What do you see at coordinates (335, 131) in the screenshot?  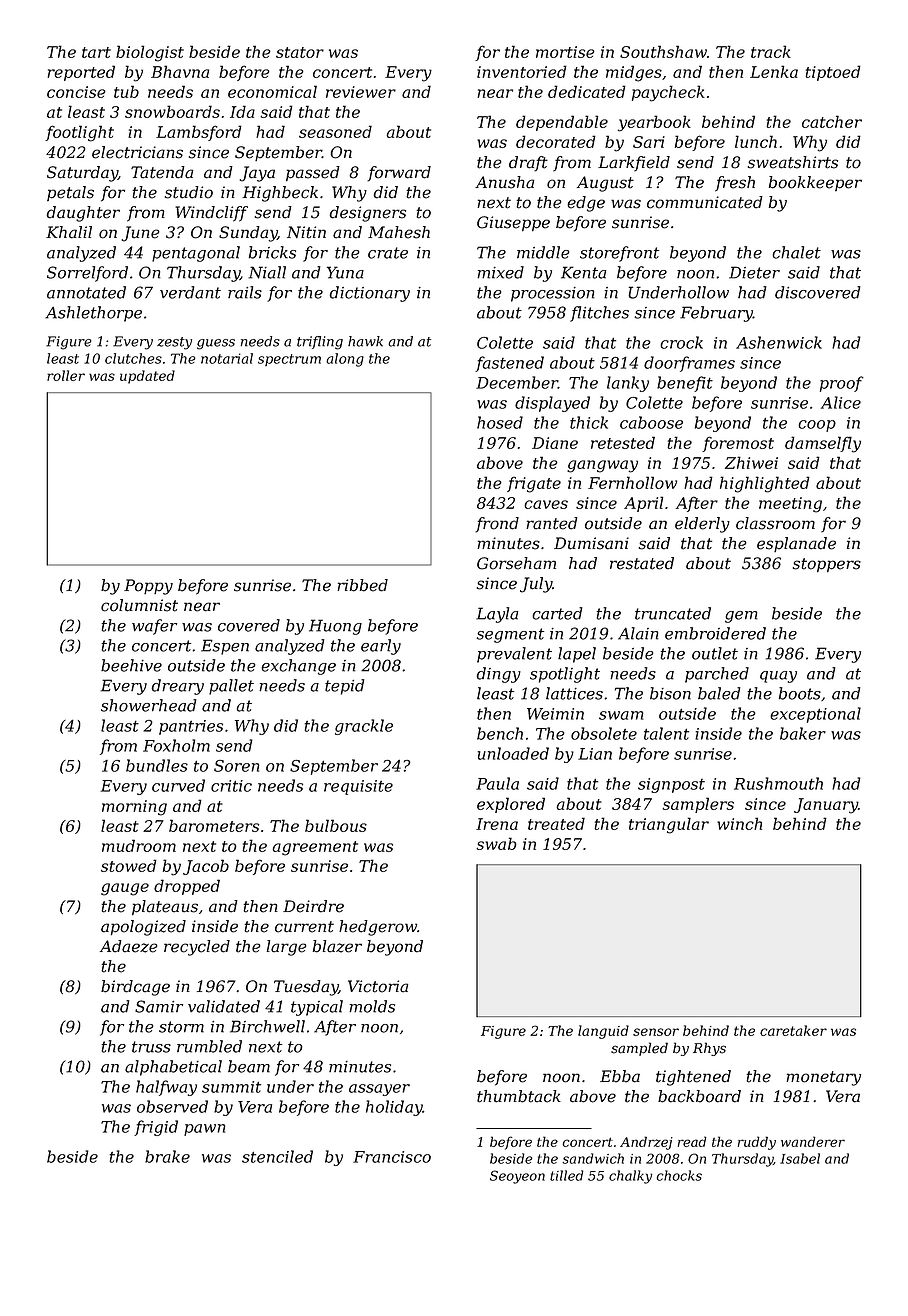 I see `seasoned` at bounding box center [335, 131].
